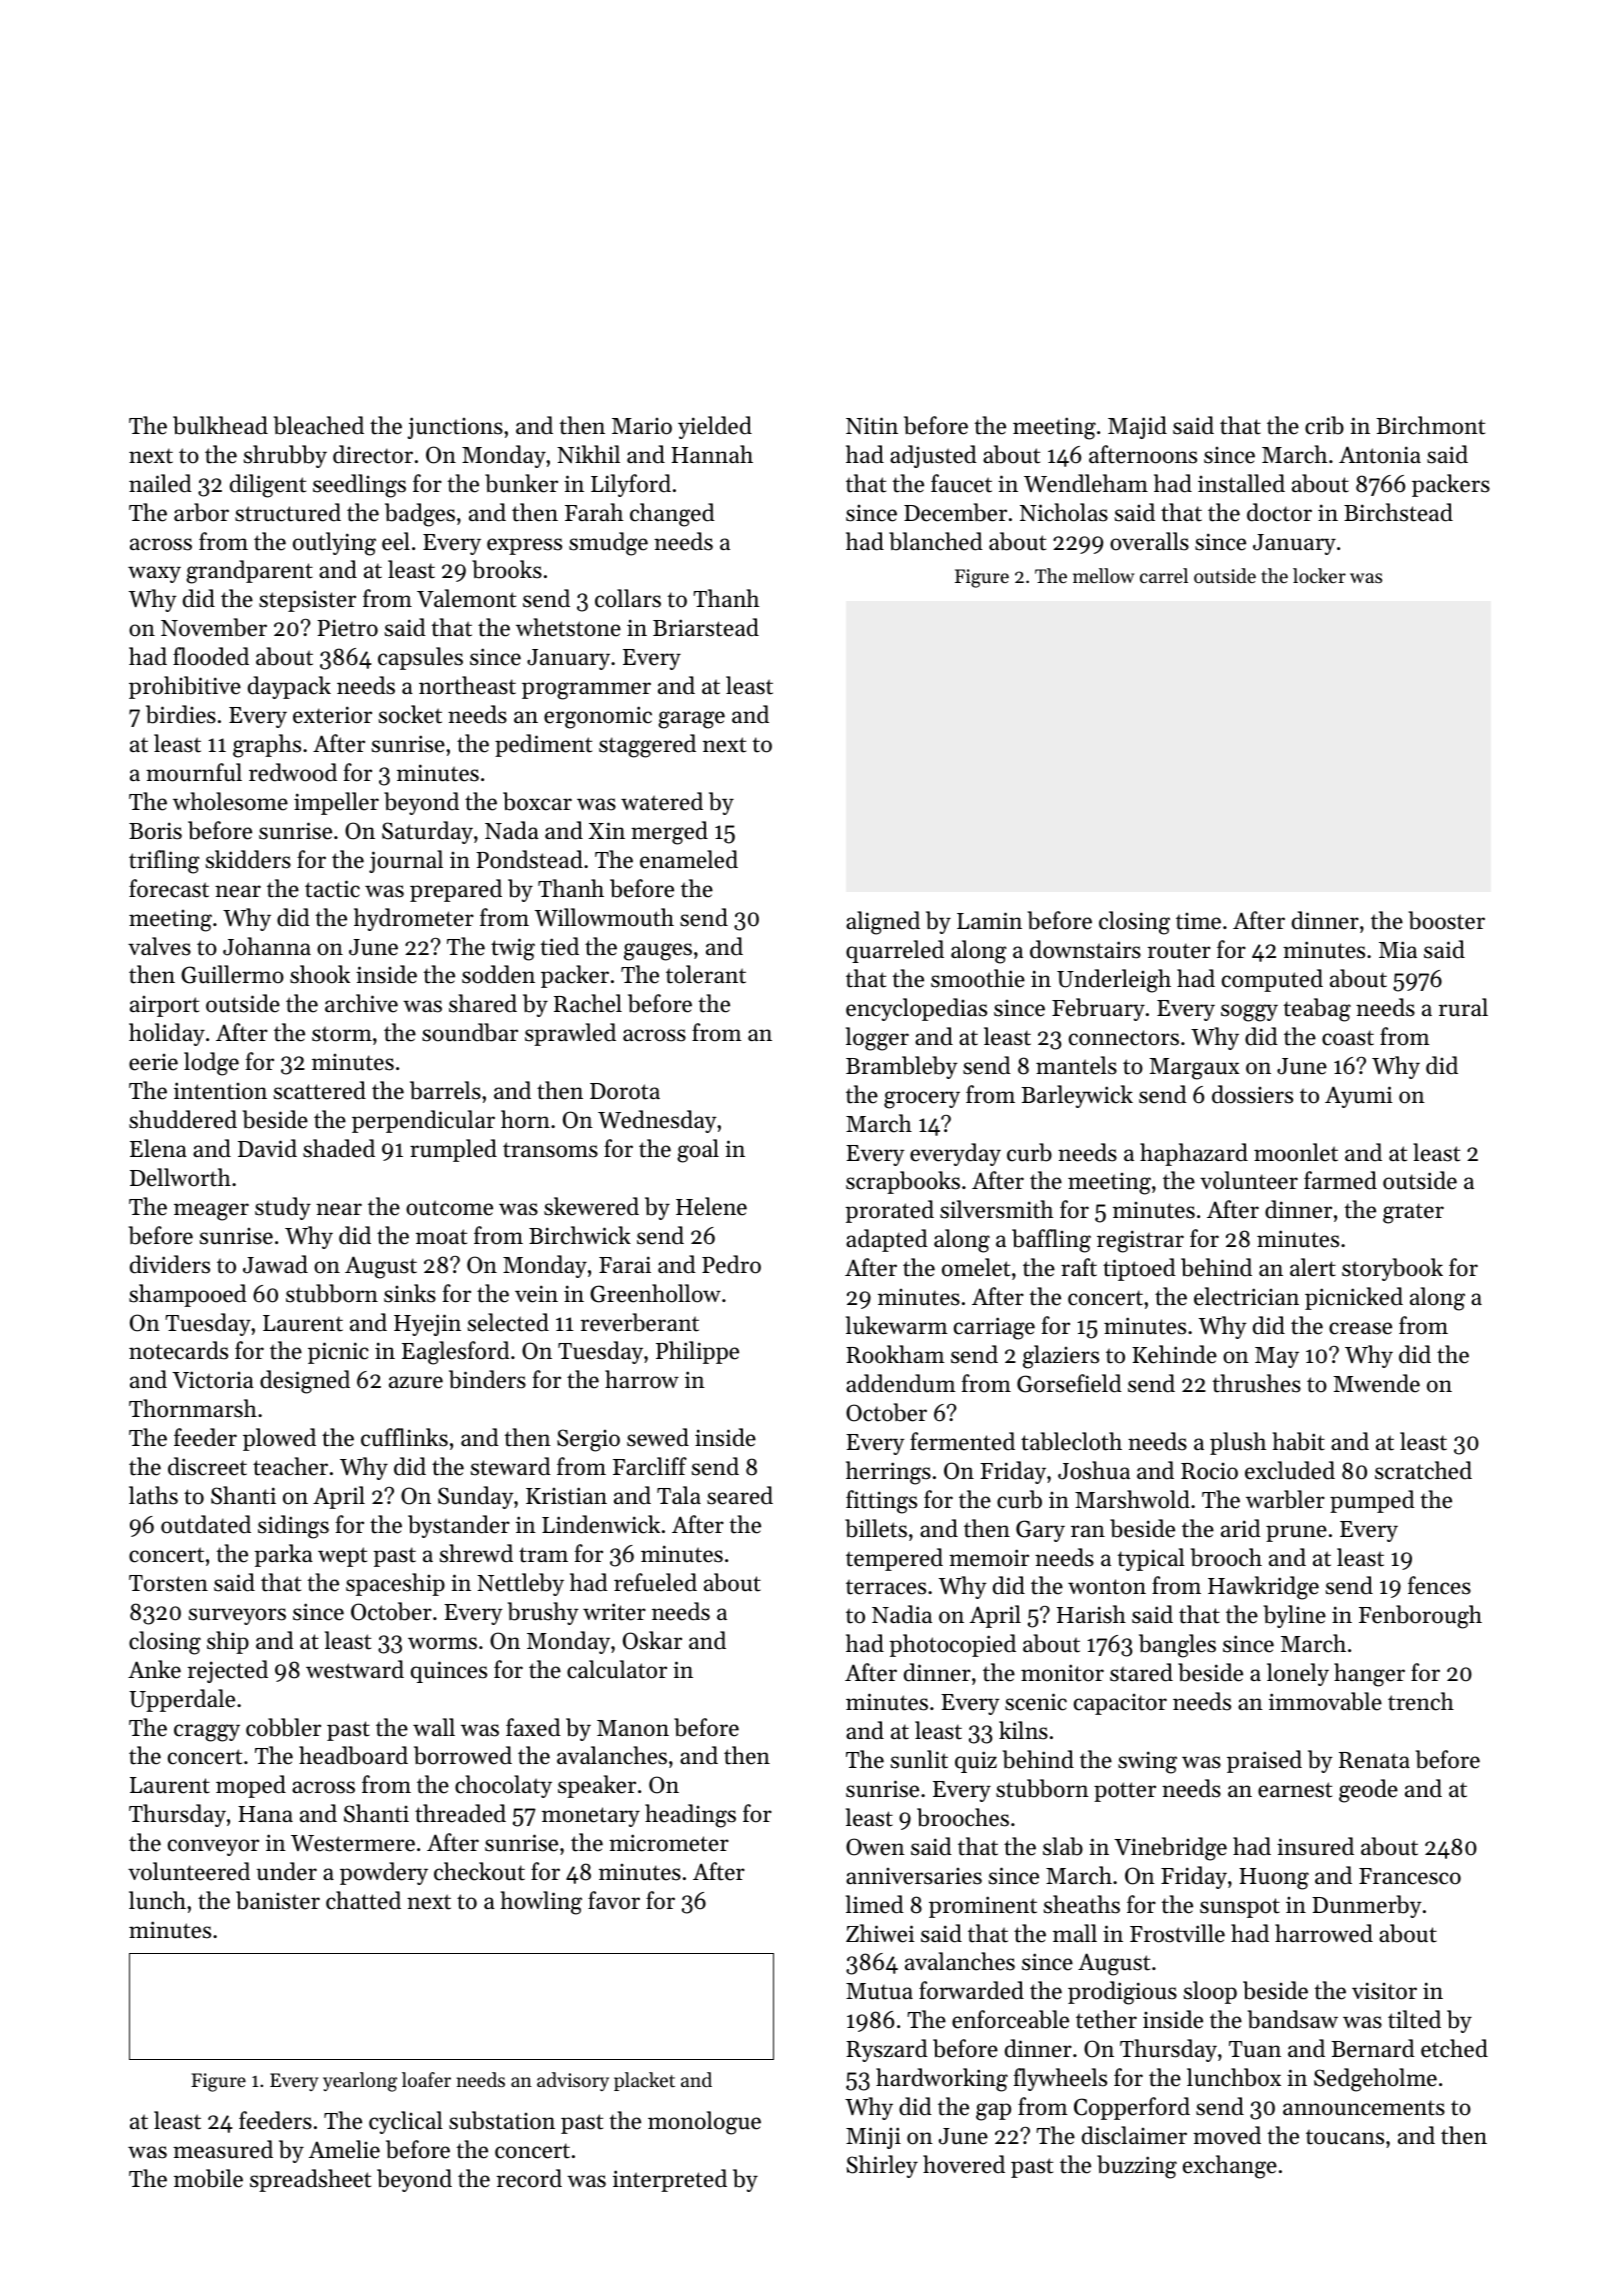 The height and width of the image is (2292, 1620). What do you see at coordinates (293, 1527) in the image?
I see `sidings` at bounding box center [293, 1527].
